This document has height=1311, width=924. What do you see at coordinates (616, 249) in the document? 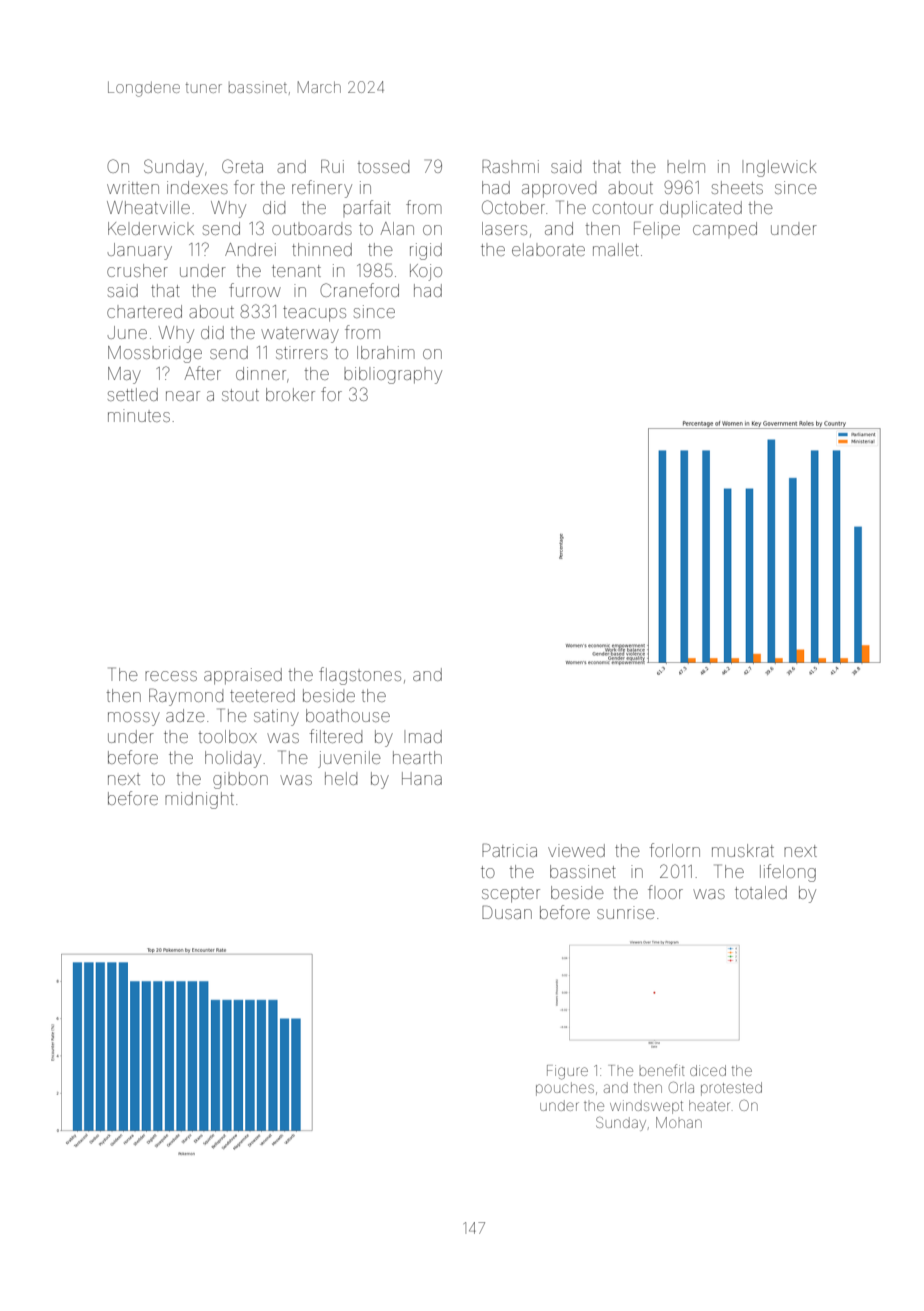
I see `mallet` at bounding box center [616, 249].
